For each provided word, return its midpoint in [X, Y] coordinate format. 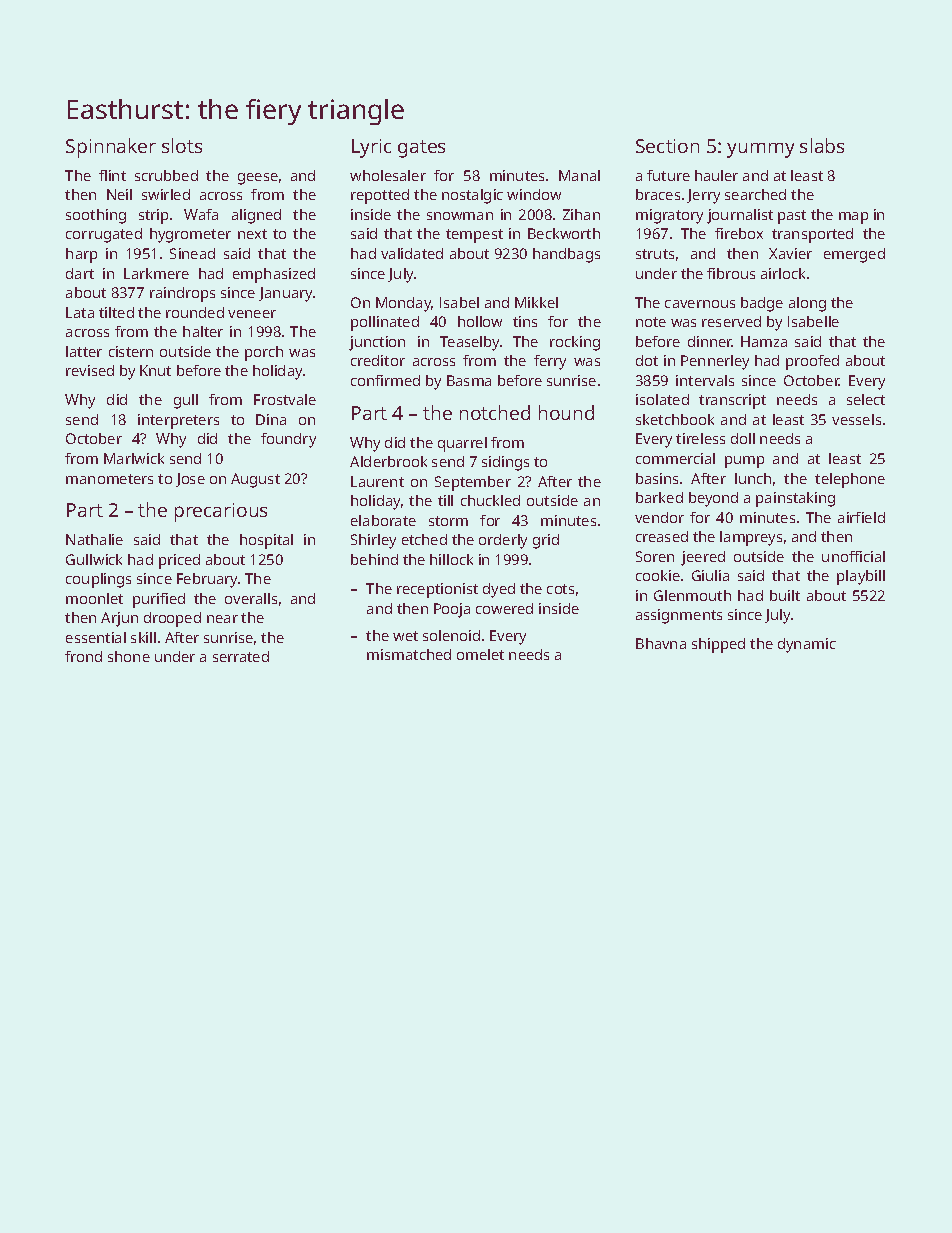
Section [667, 146]
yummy [760, 150]
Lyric [371, 148]
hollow [480, 321]
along [807, 304]
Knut [155, 370]
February [208, 580]
